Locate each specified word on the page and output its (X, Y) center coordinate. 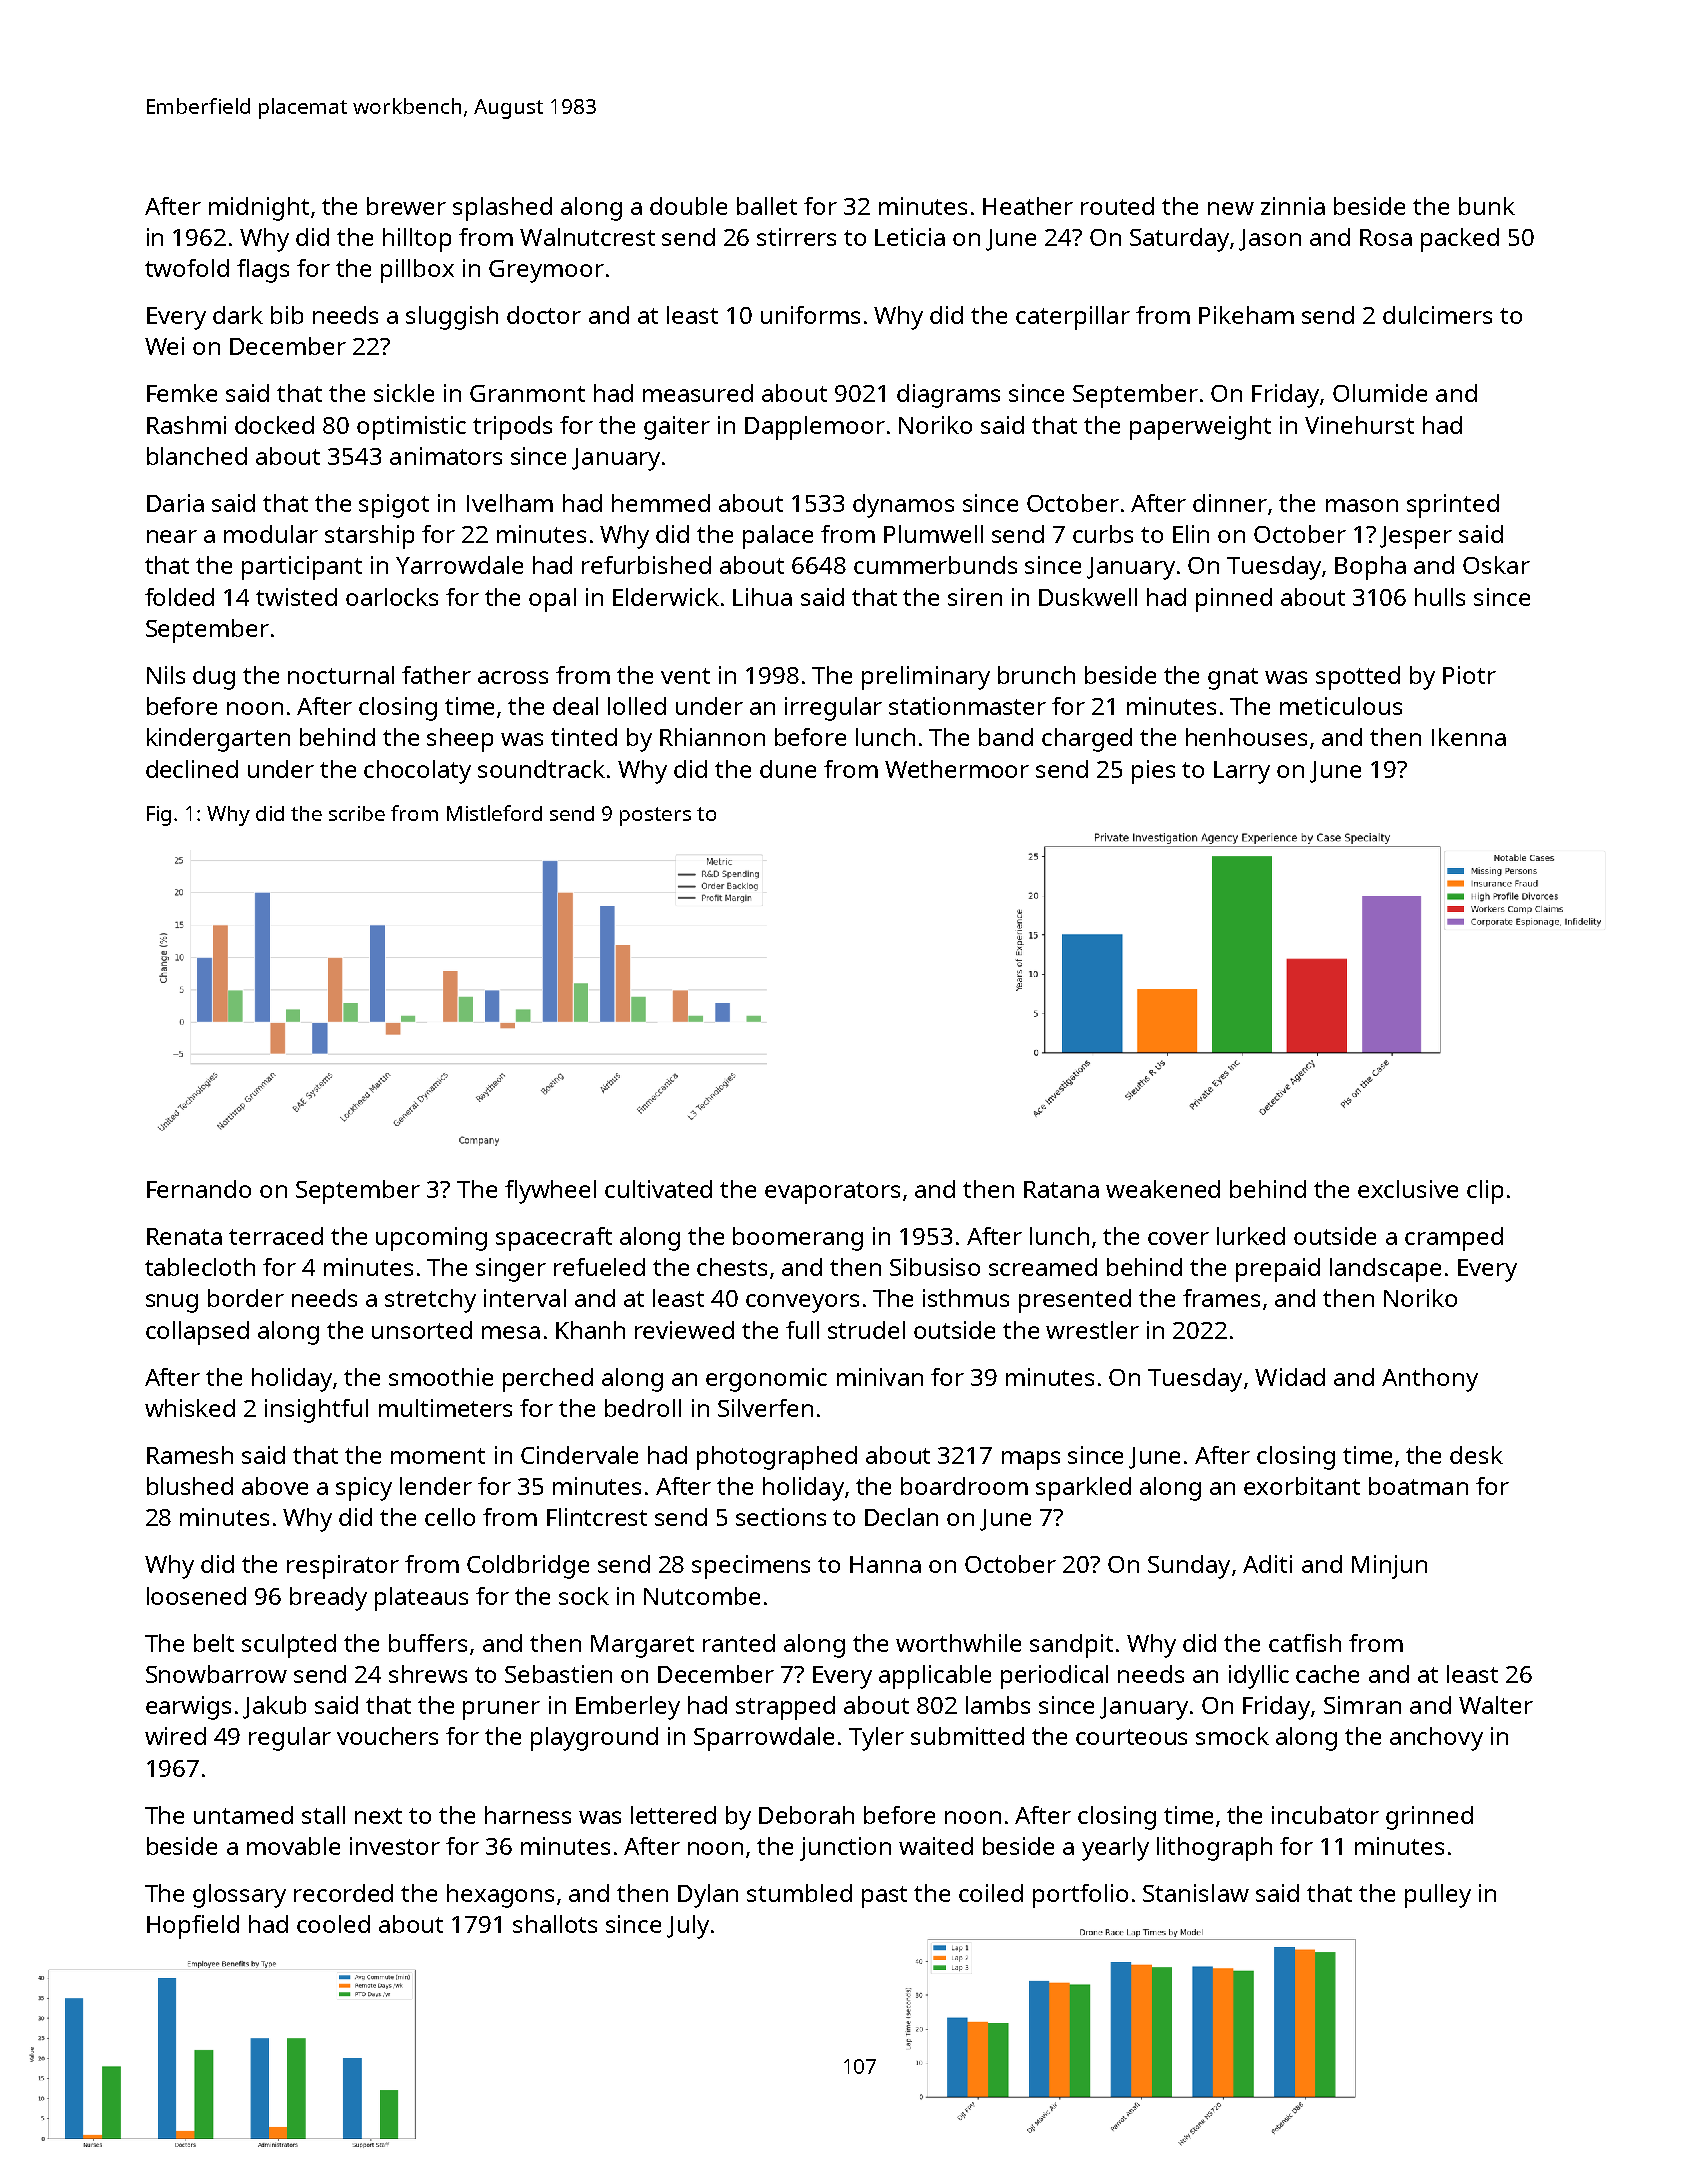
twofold (187, 268)
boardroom (964, 1486)
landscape (1385, 1270)
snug (172, 1303)
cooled (333, 1924)
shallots (555, 1924)
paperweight (1200, 428)
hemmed (661, 503)
